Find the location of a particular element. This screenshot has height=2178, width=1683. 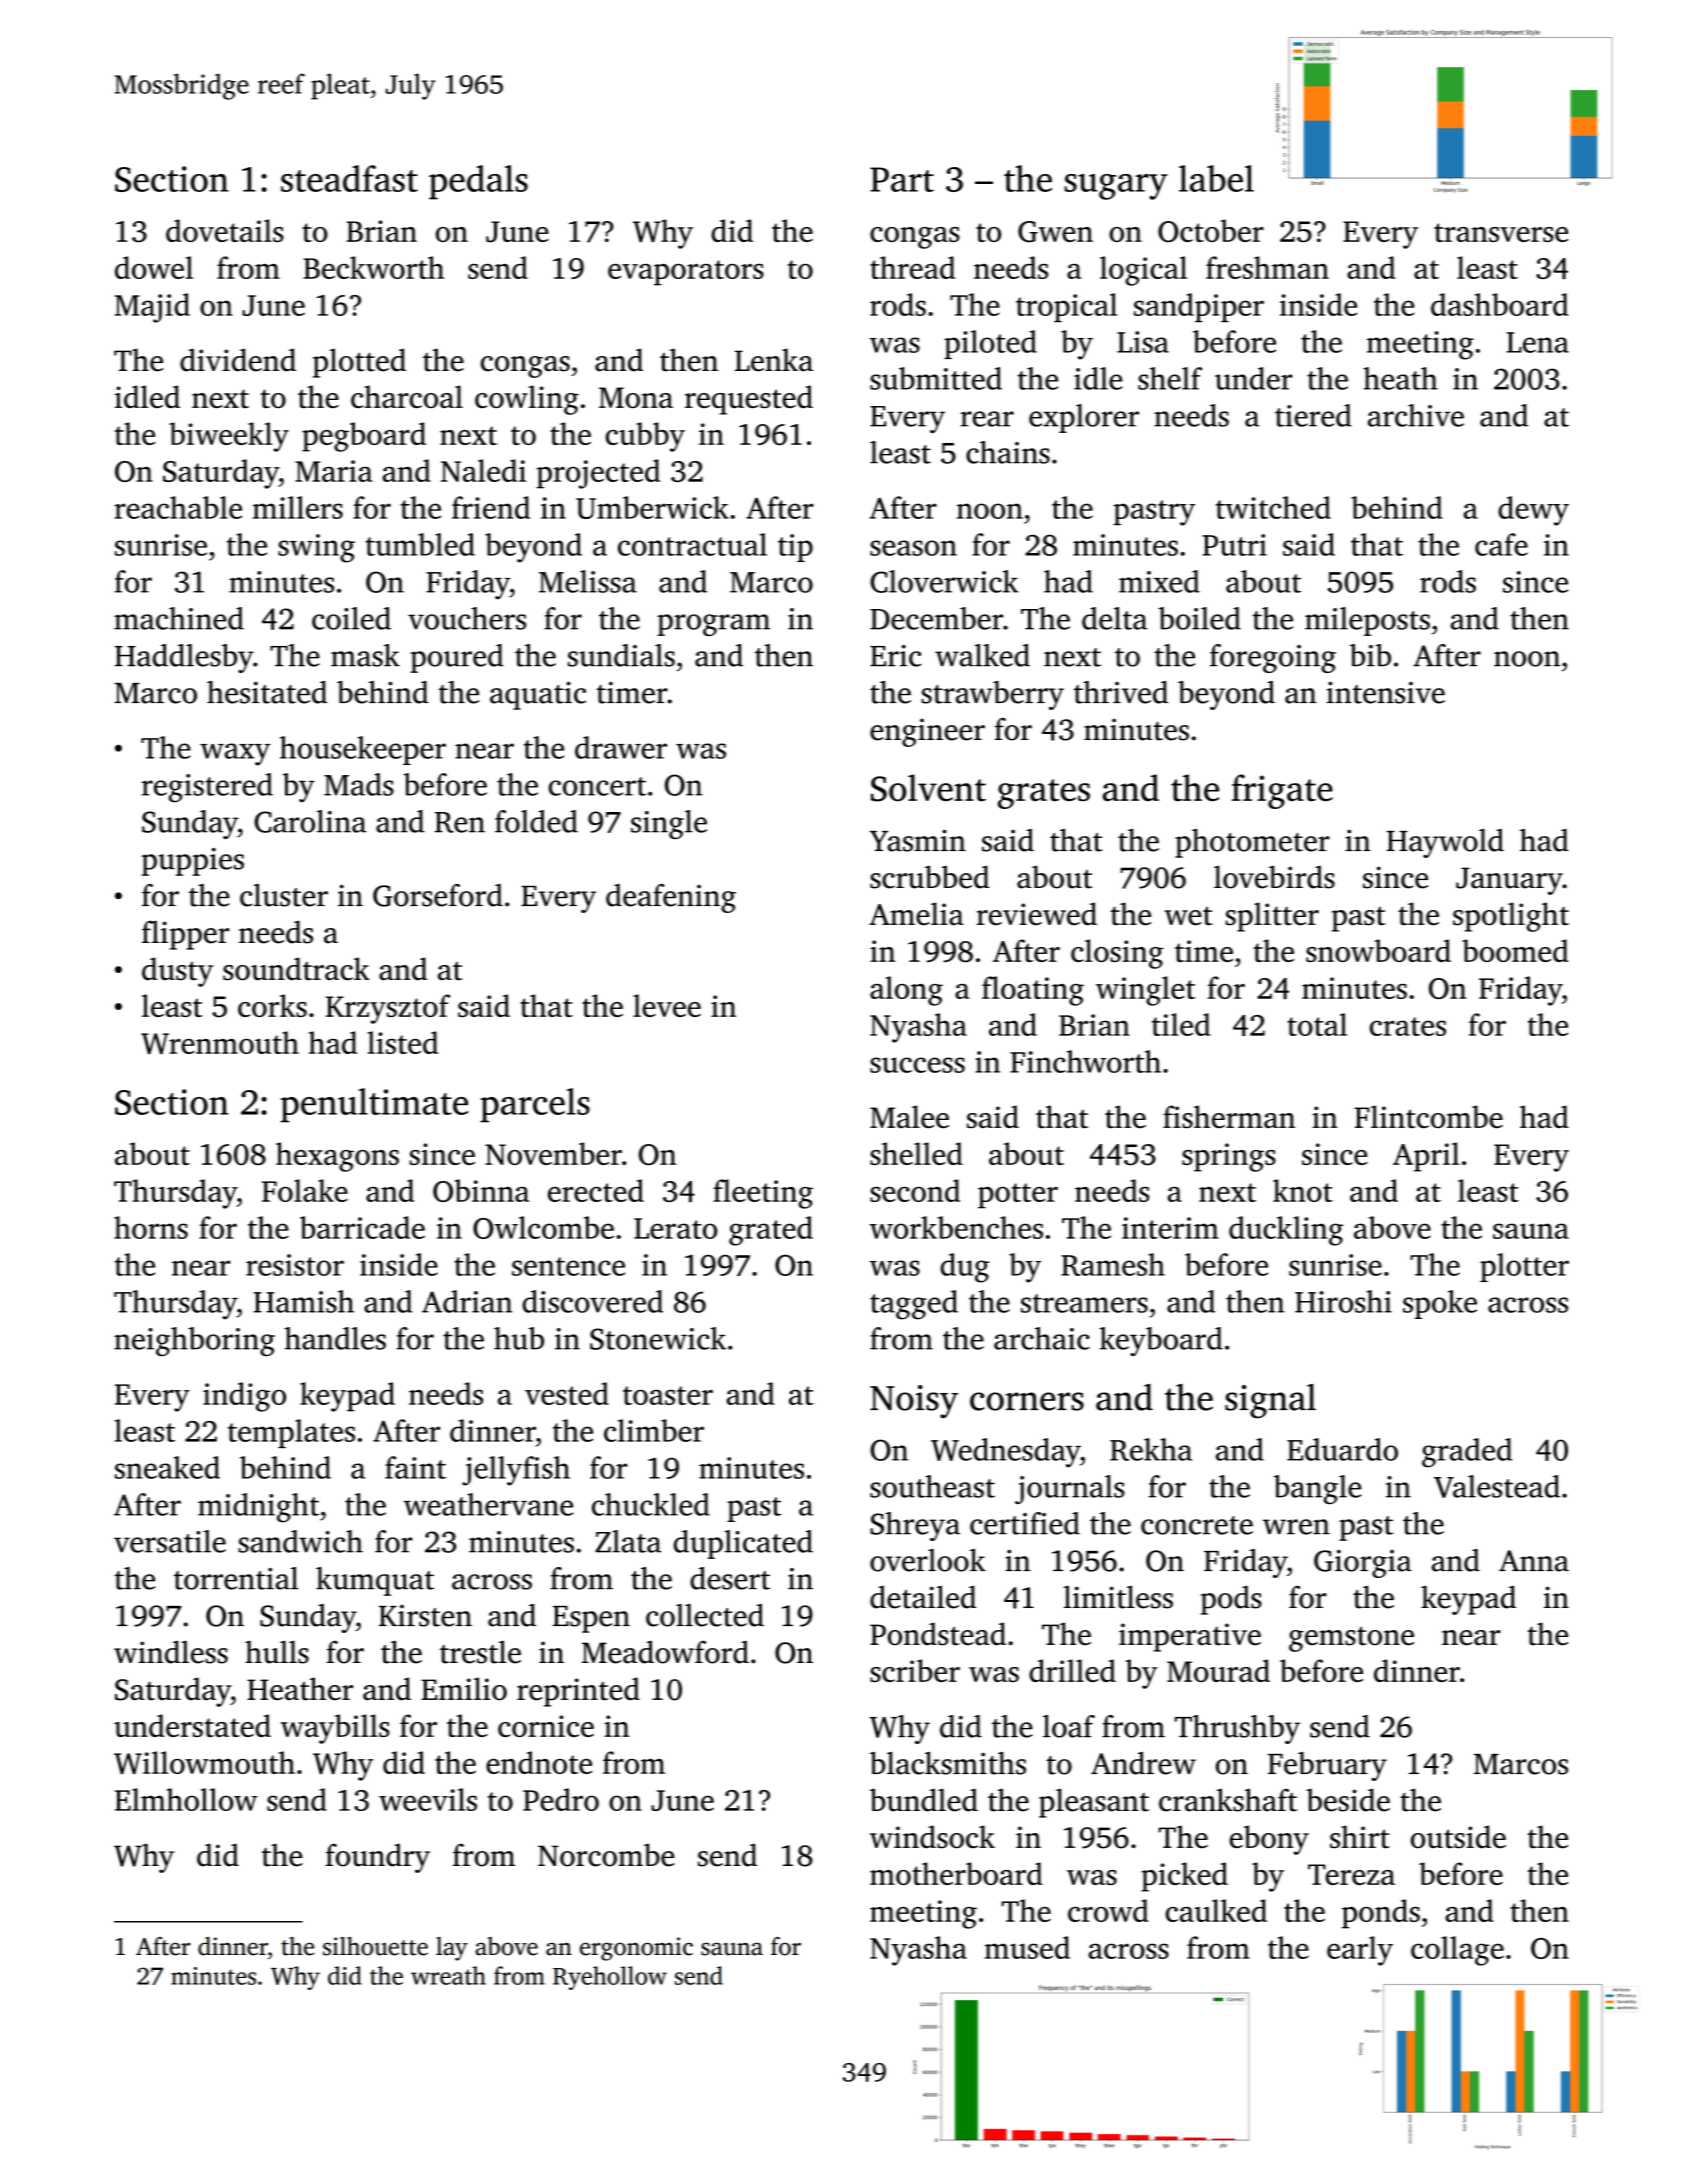

mileposts is located at coordinates (1367, 621).
